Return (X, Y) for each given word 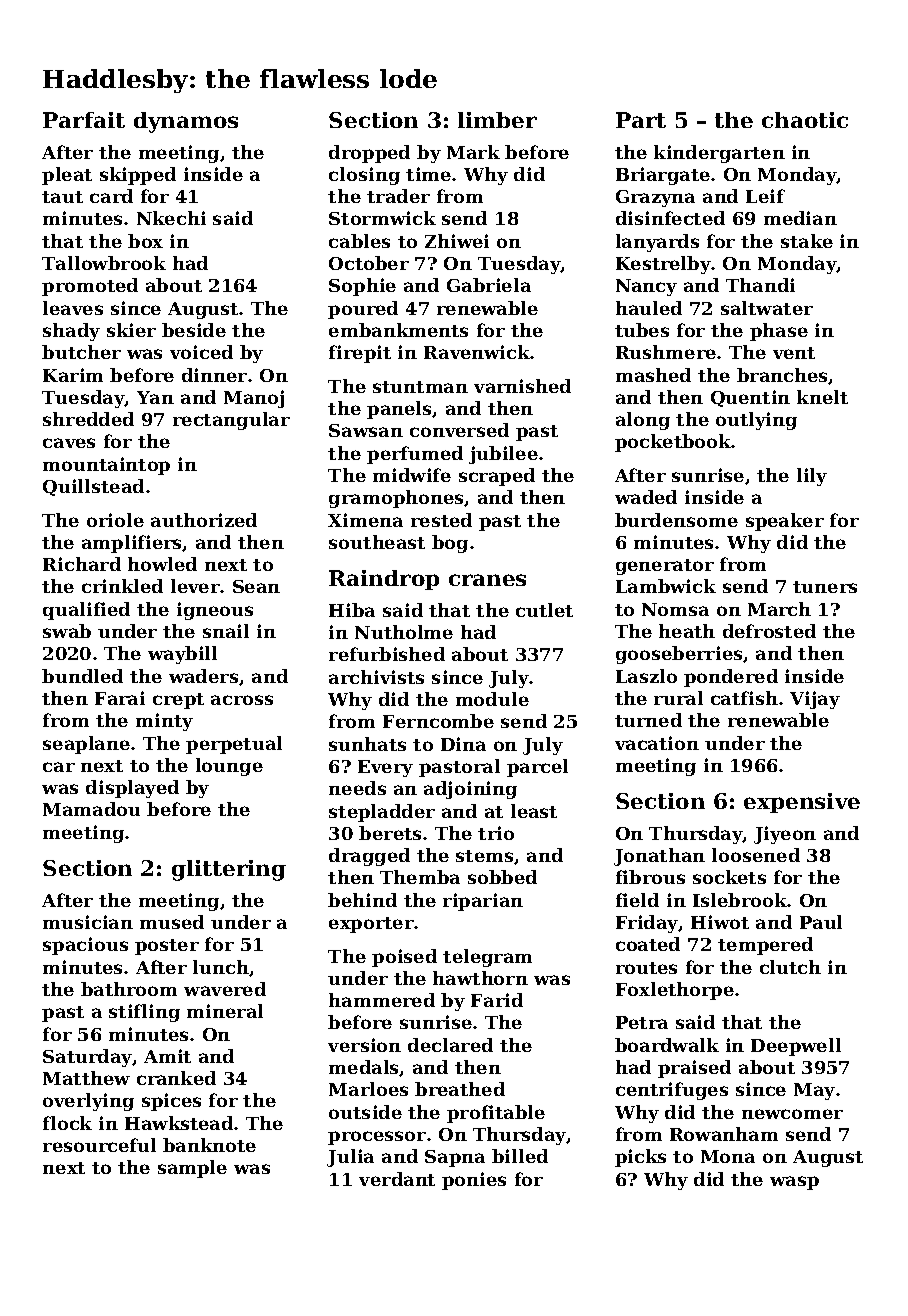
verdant (397, 1179)
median (800, 218)
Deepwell (796, 1047)
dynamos (186, 122)
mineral (225, 1011)
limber (497, 120)
